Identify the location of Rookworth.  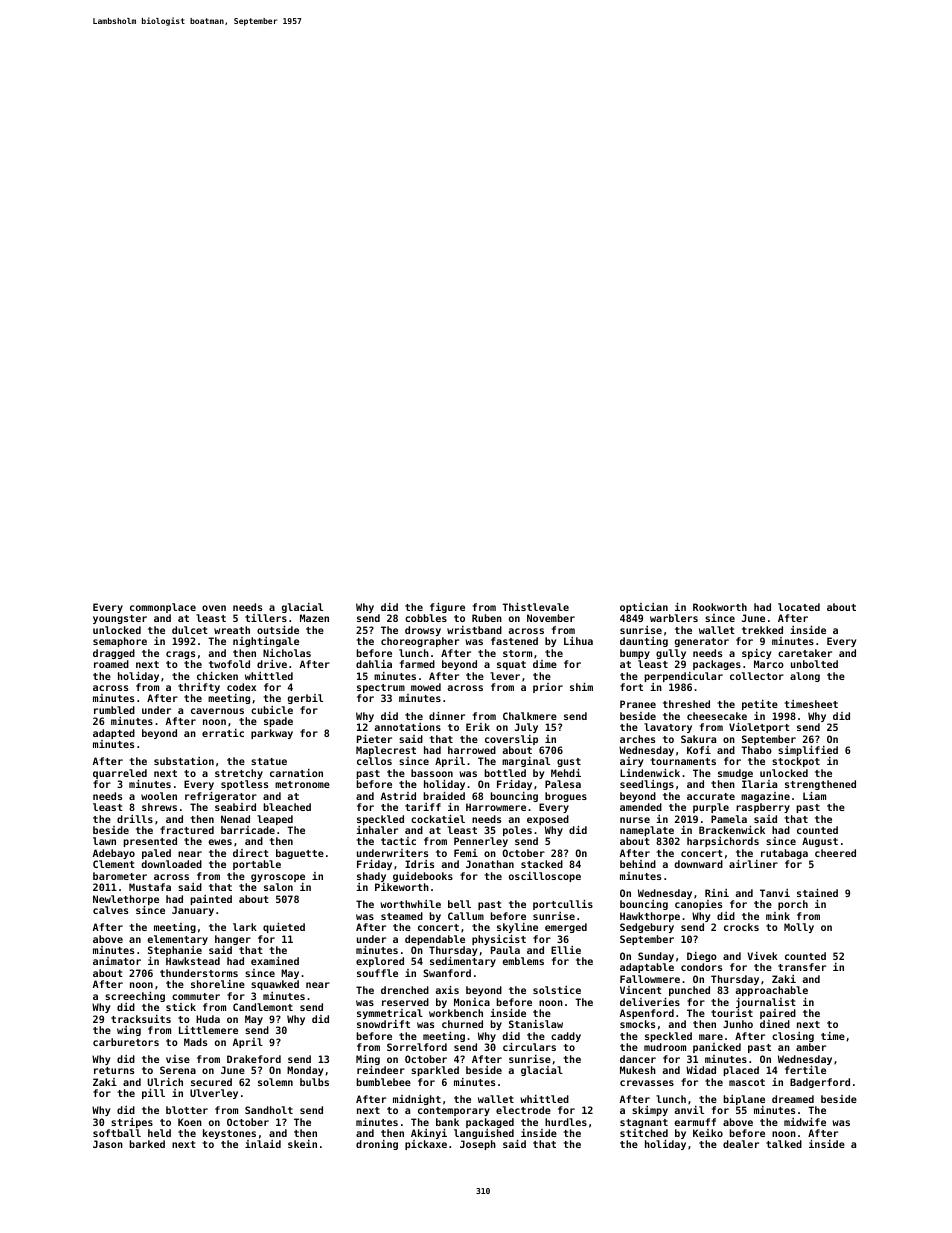
(720, 607).
